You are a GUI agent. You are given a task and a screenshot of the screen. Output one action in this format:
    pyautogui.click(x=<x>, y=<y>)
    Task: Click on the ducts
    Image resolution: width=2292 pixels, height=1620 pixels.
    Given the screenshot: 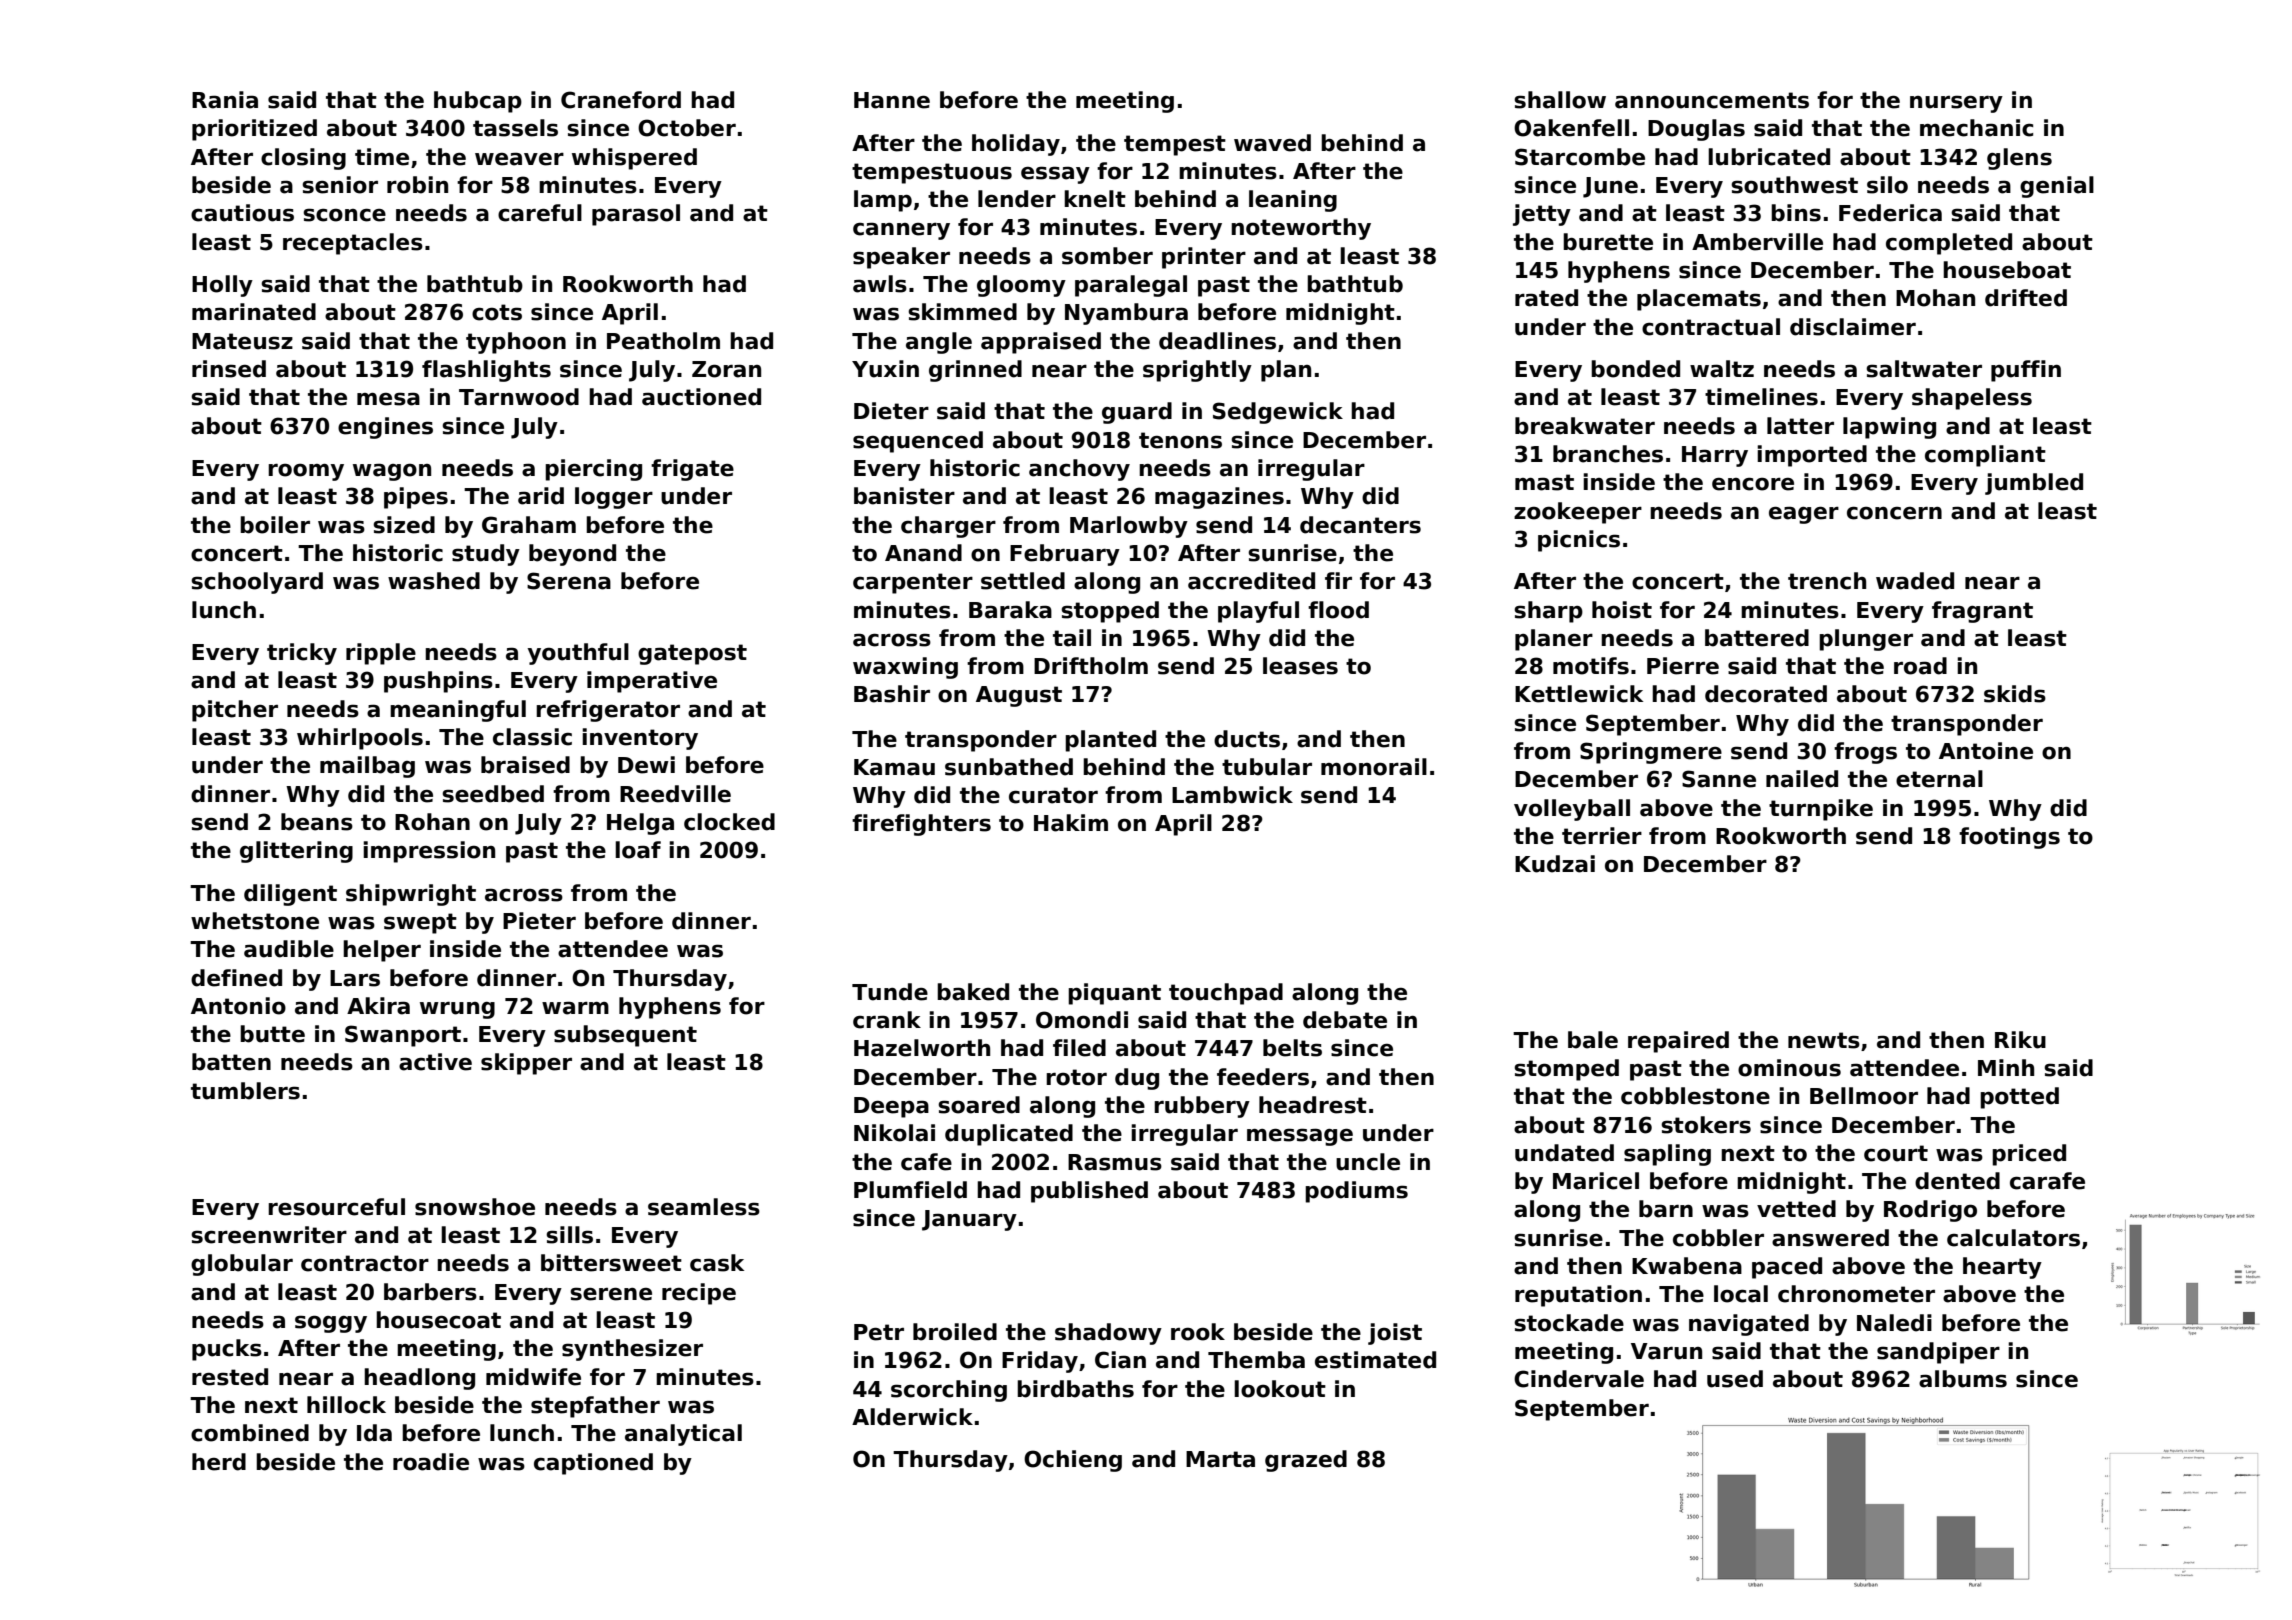 What is the action you would take?
    pyautogui.click(x=1247, y=739)
